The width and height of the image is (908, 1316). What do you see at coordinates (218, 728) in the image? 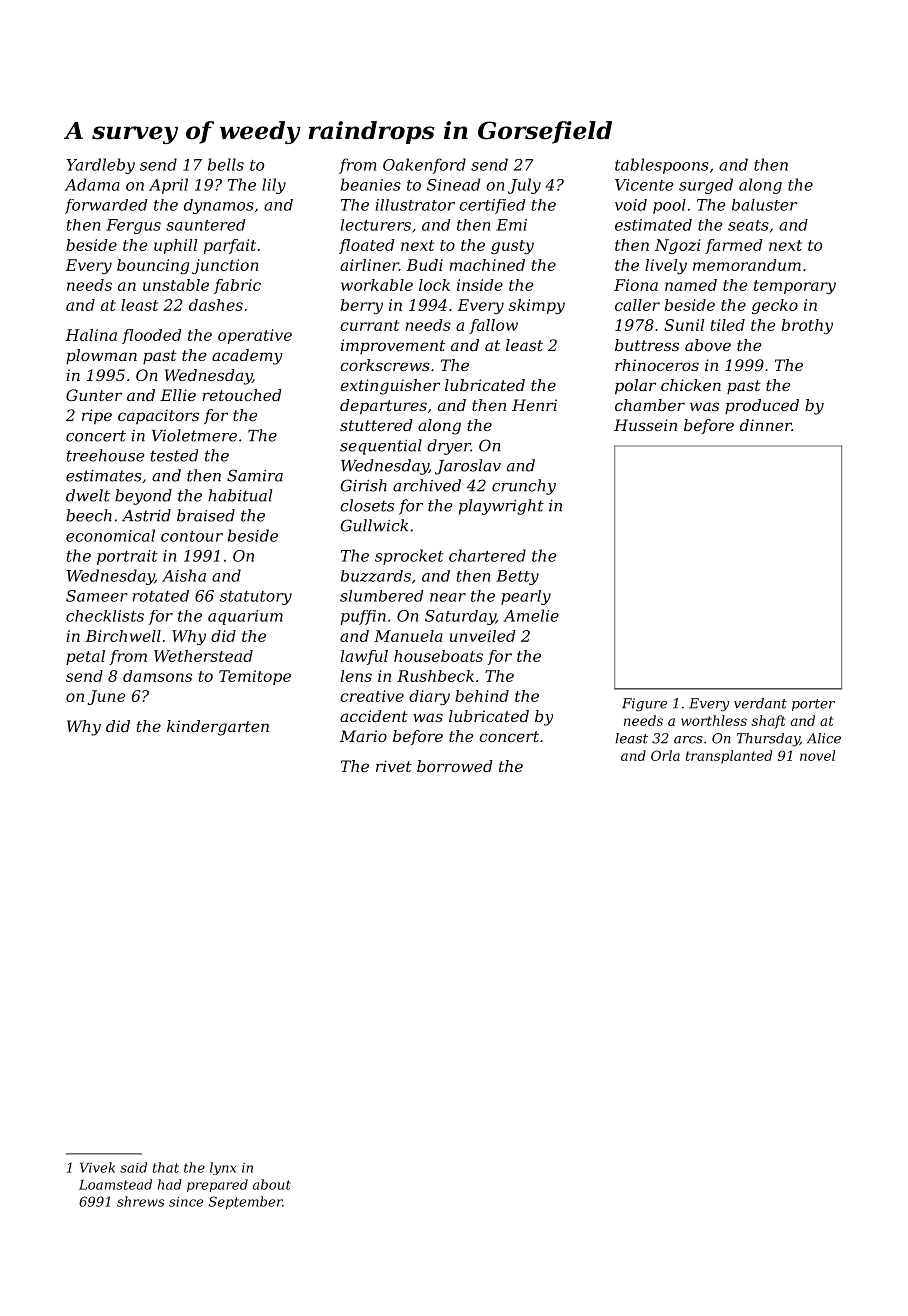
I see `kindergarten` at bounding box center [218, 728].
